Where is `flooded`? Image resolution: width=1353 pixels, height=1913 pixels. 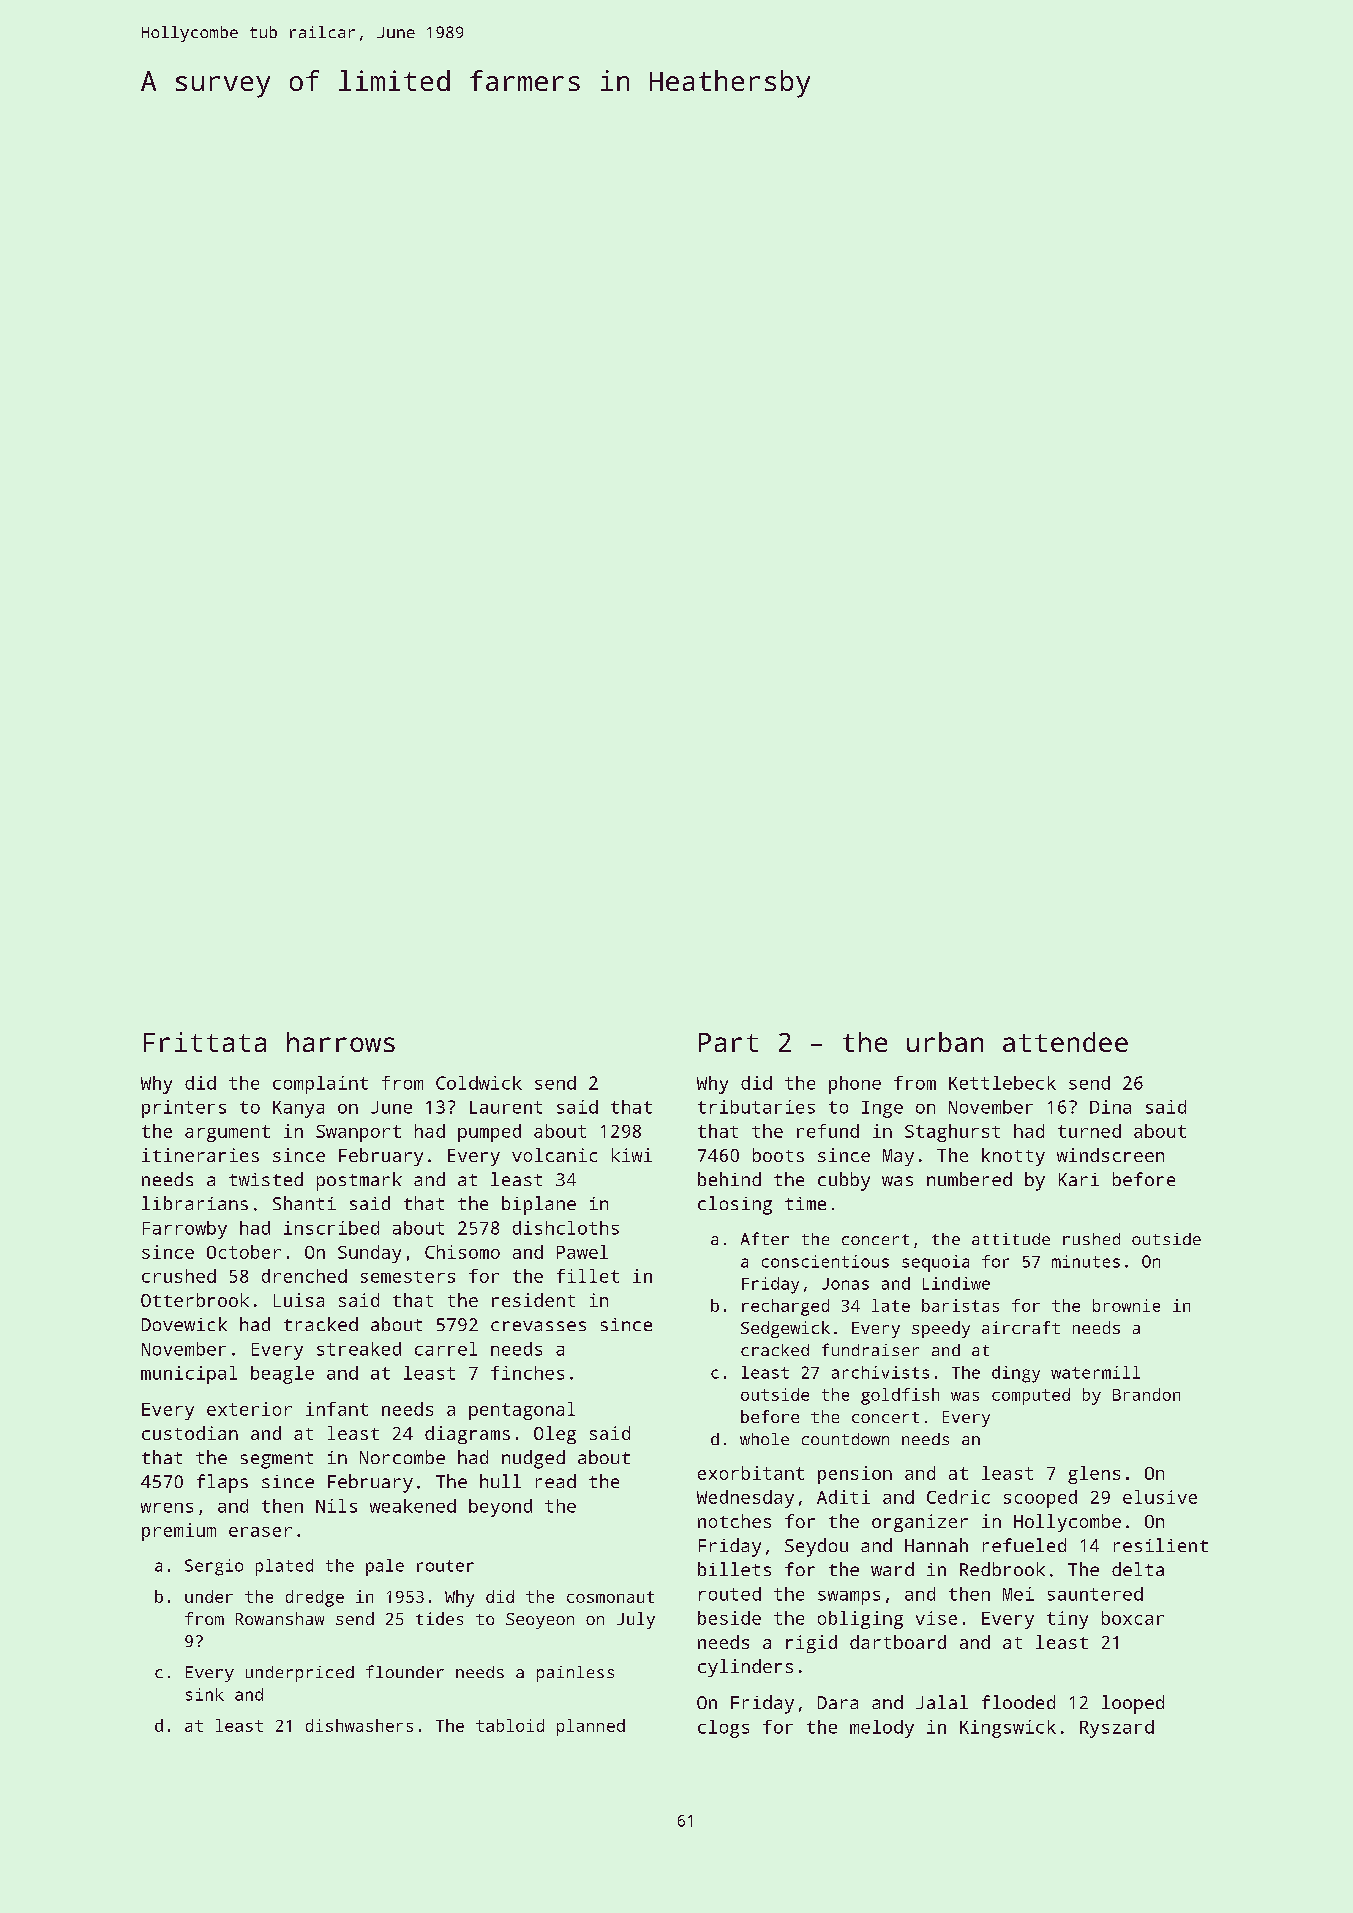
flooded is located at coordinates (1018, 1702).
